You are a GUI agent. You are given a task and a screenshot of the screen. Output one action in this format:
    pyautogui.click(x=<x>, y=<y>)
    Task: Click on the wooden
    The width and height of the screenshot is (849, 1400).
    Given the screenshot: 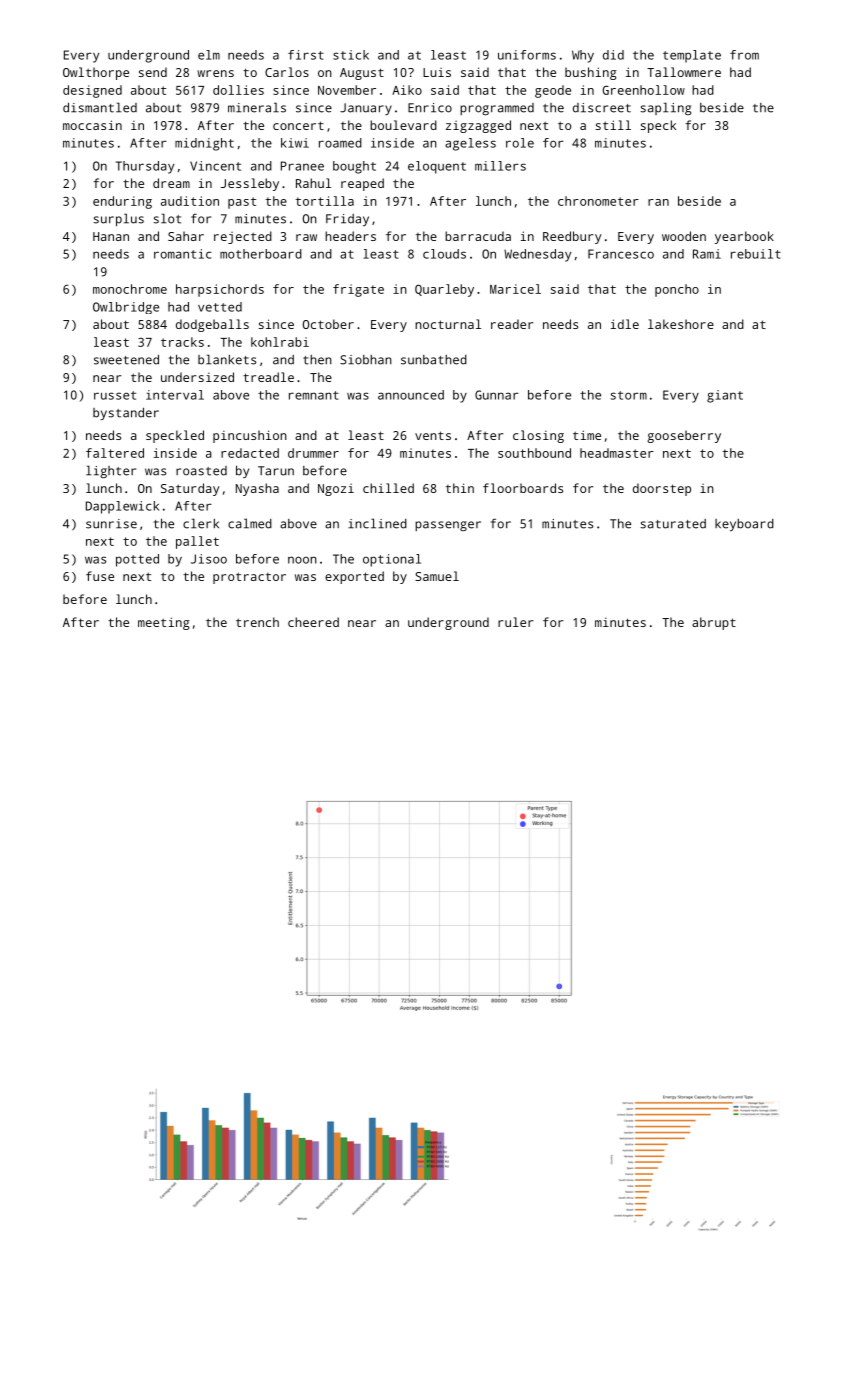 What is the action you would take?
    pyautogui.click(x=684, y=236)
